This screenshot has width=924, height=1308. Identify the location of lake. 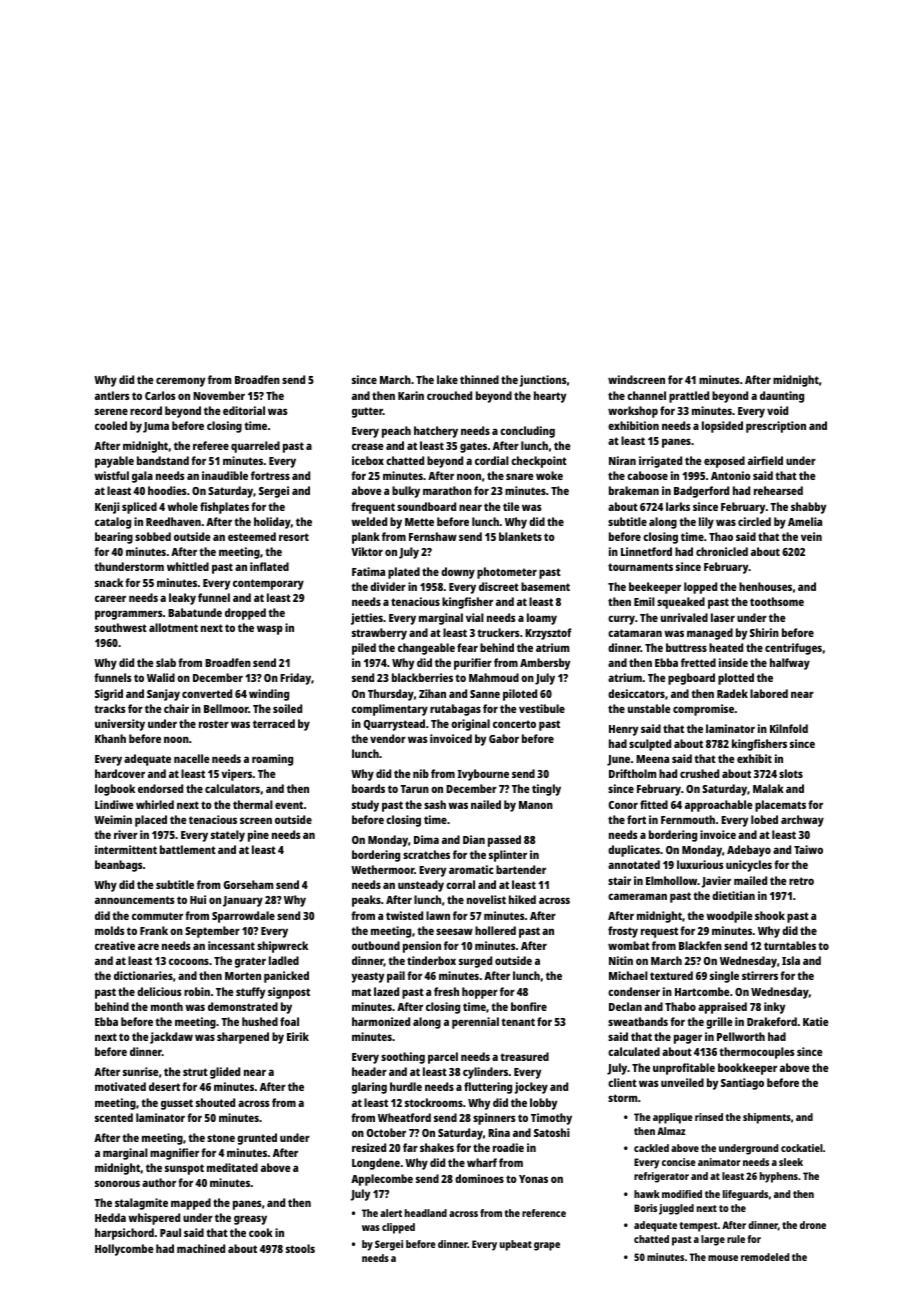
(447, 379).
